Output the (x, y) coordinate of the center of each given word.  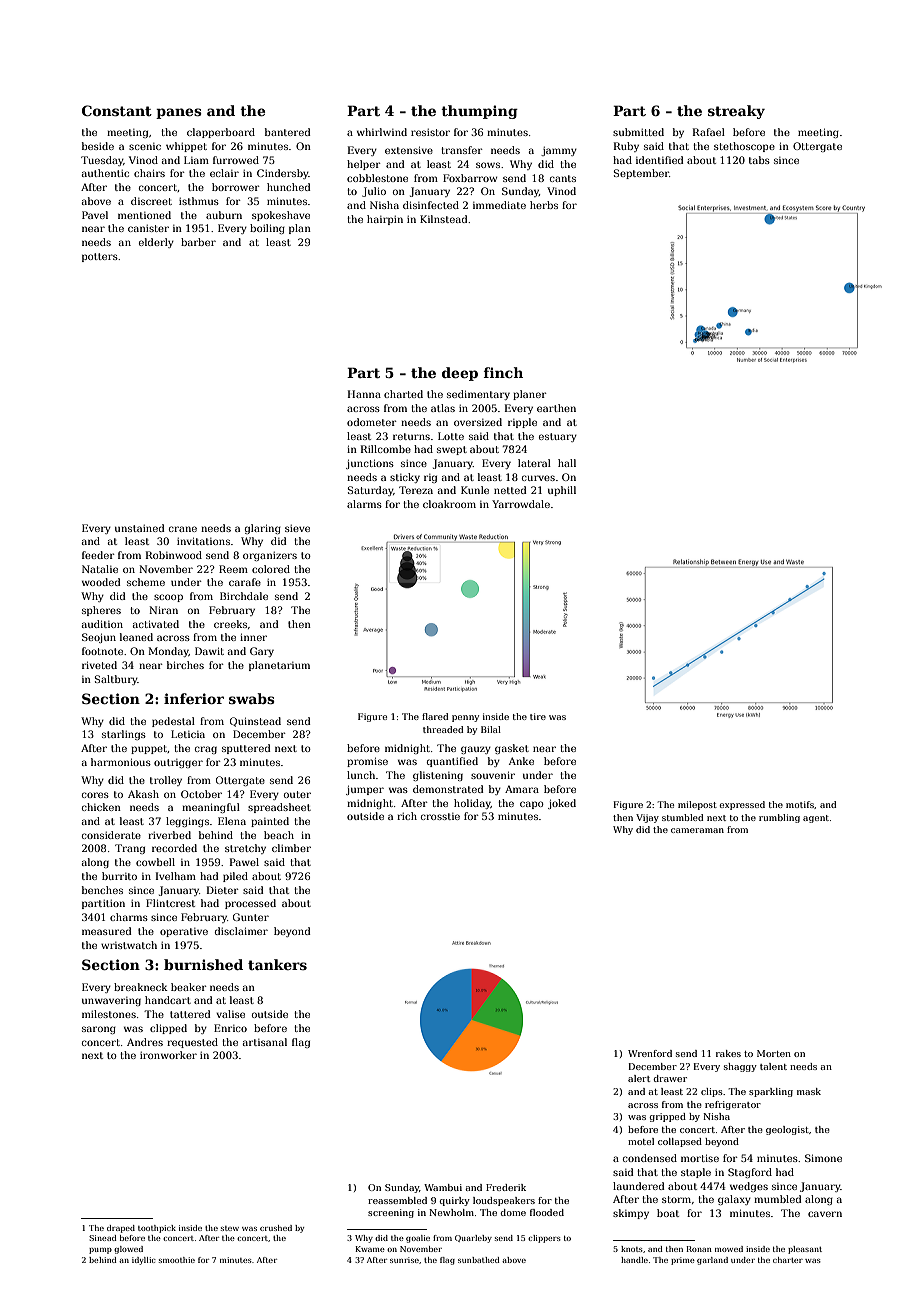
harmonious (121, 762)
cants (563, 178)
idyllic (144, 1261)
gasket (512, 749)
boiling (267, 229)
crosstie (440, 816)
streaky (736, 112)
